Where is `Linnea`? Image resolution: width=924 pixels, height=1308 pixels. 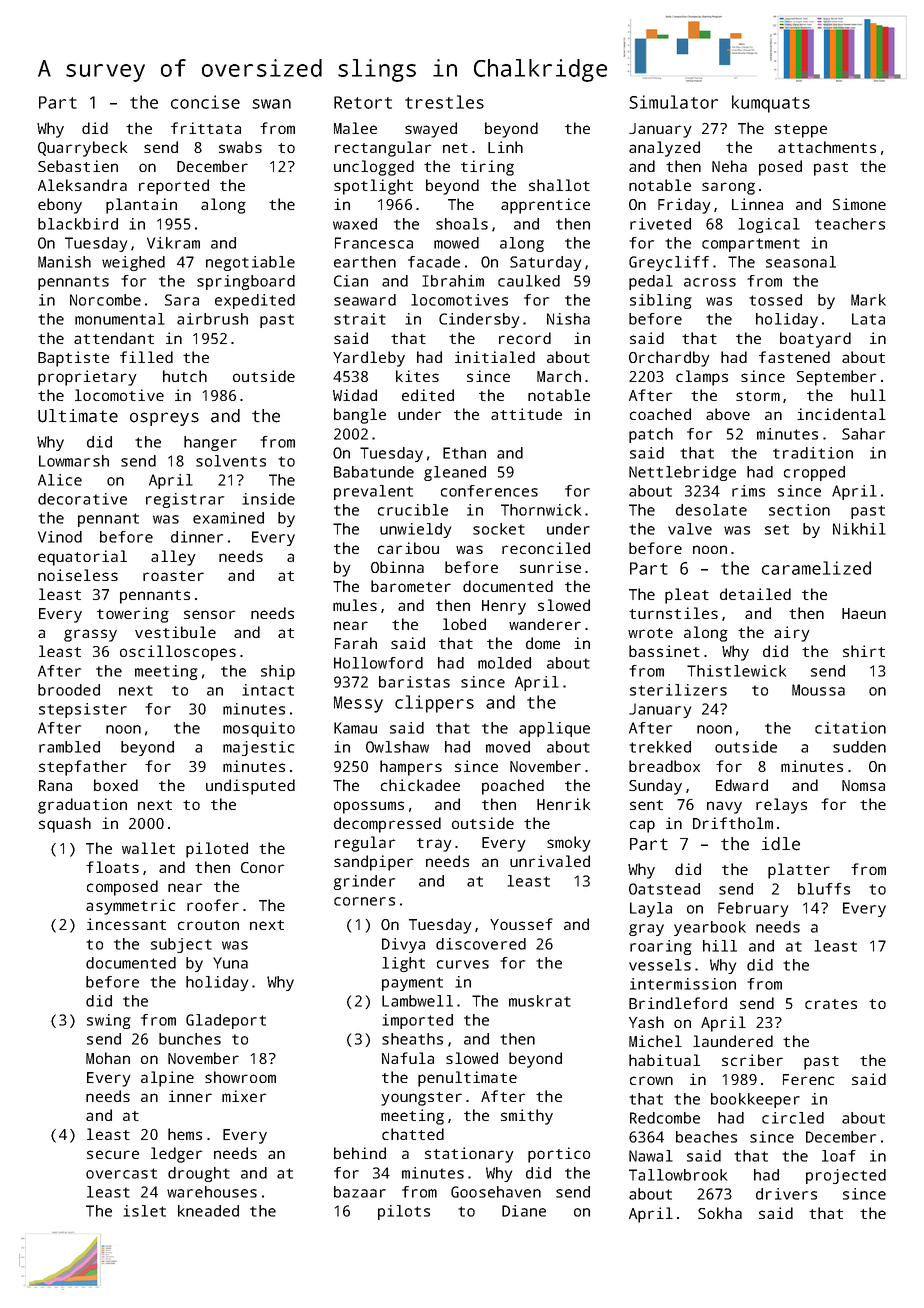 Linnea is located at coordinates (757, 204).
